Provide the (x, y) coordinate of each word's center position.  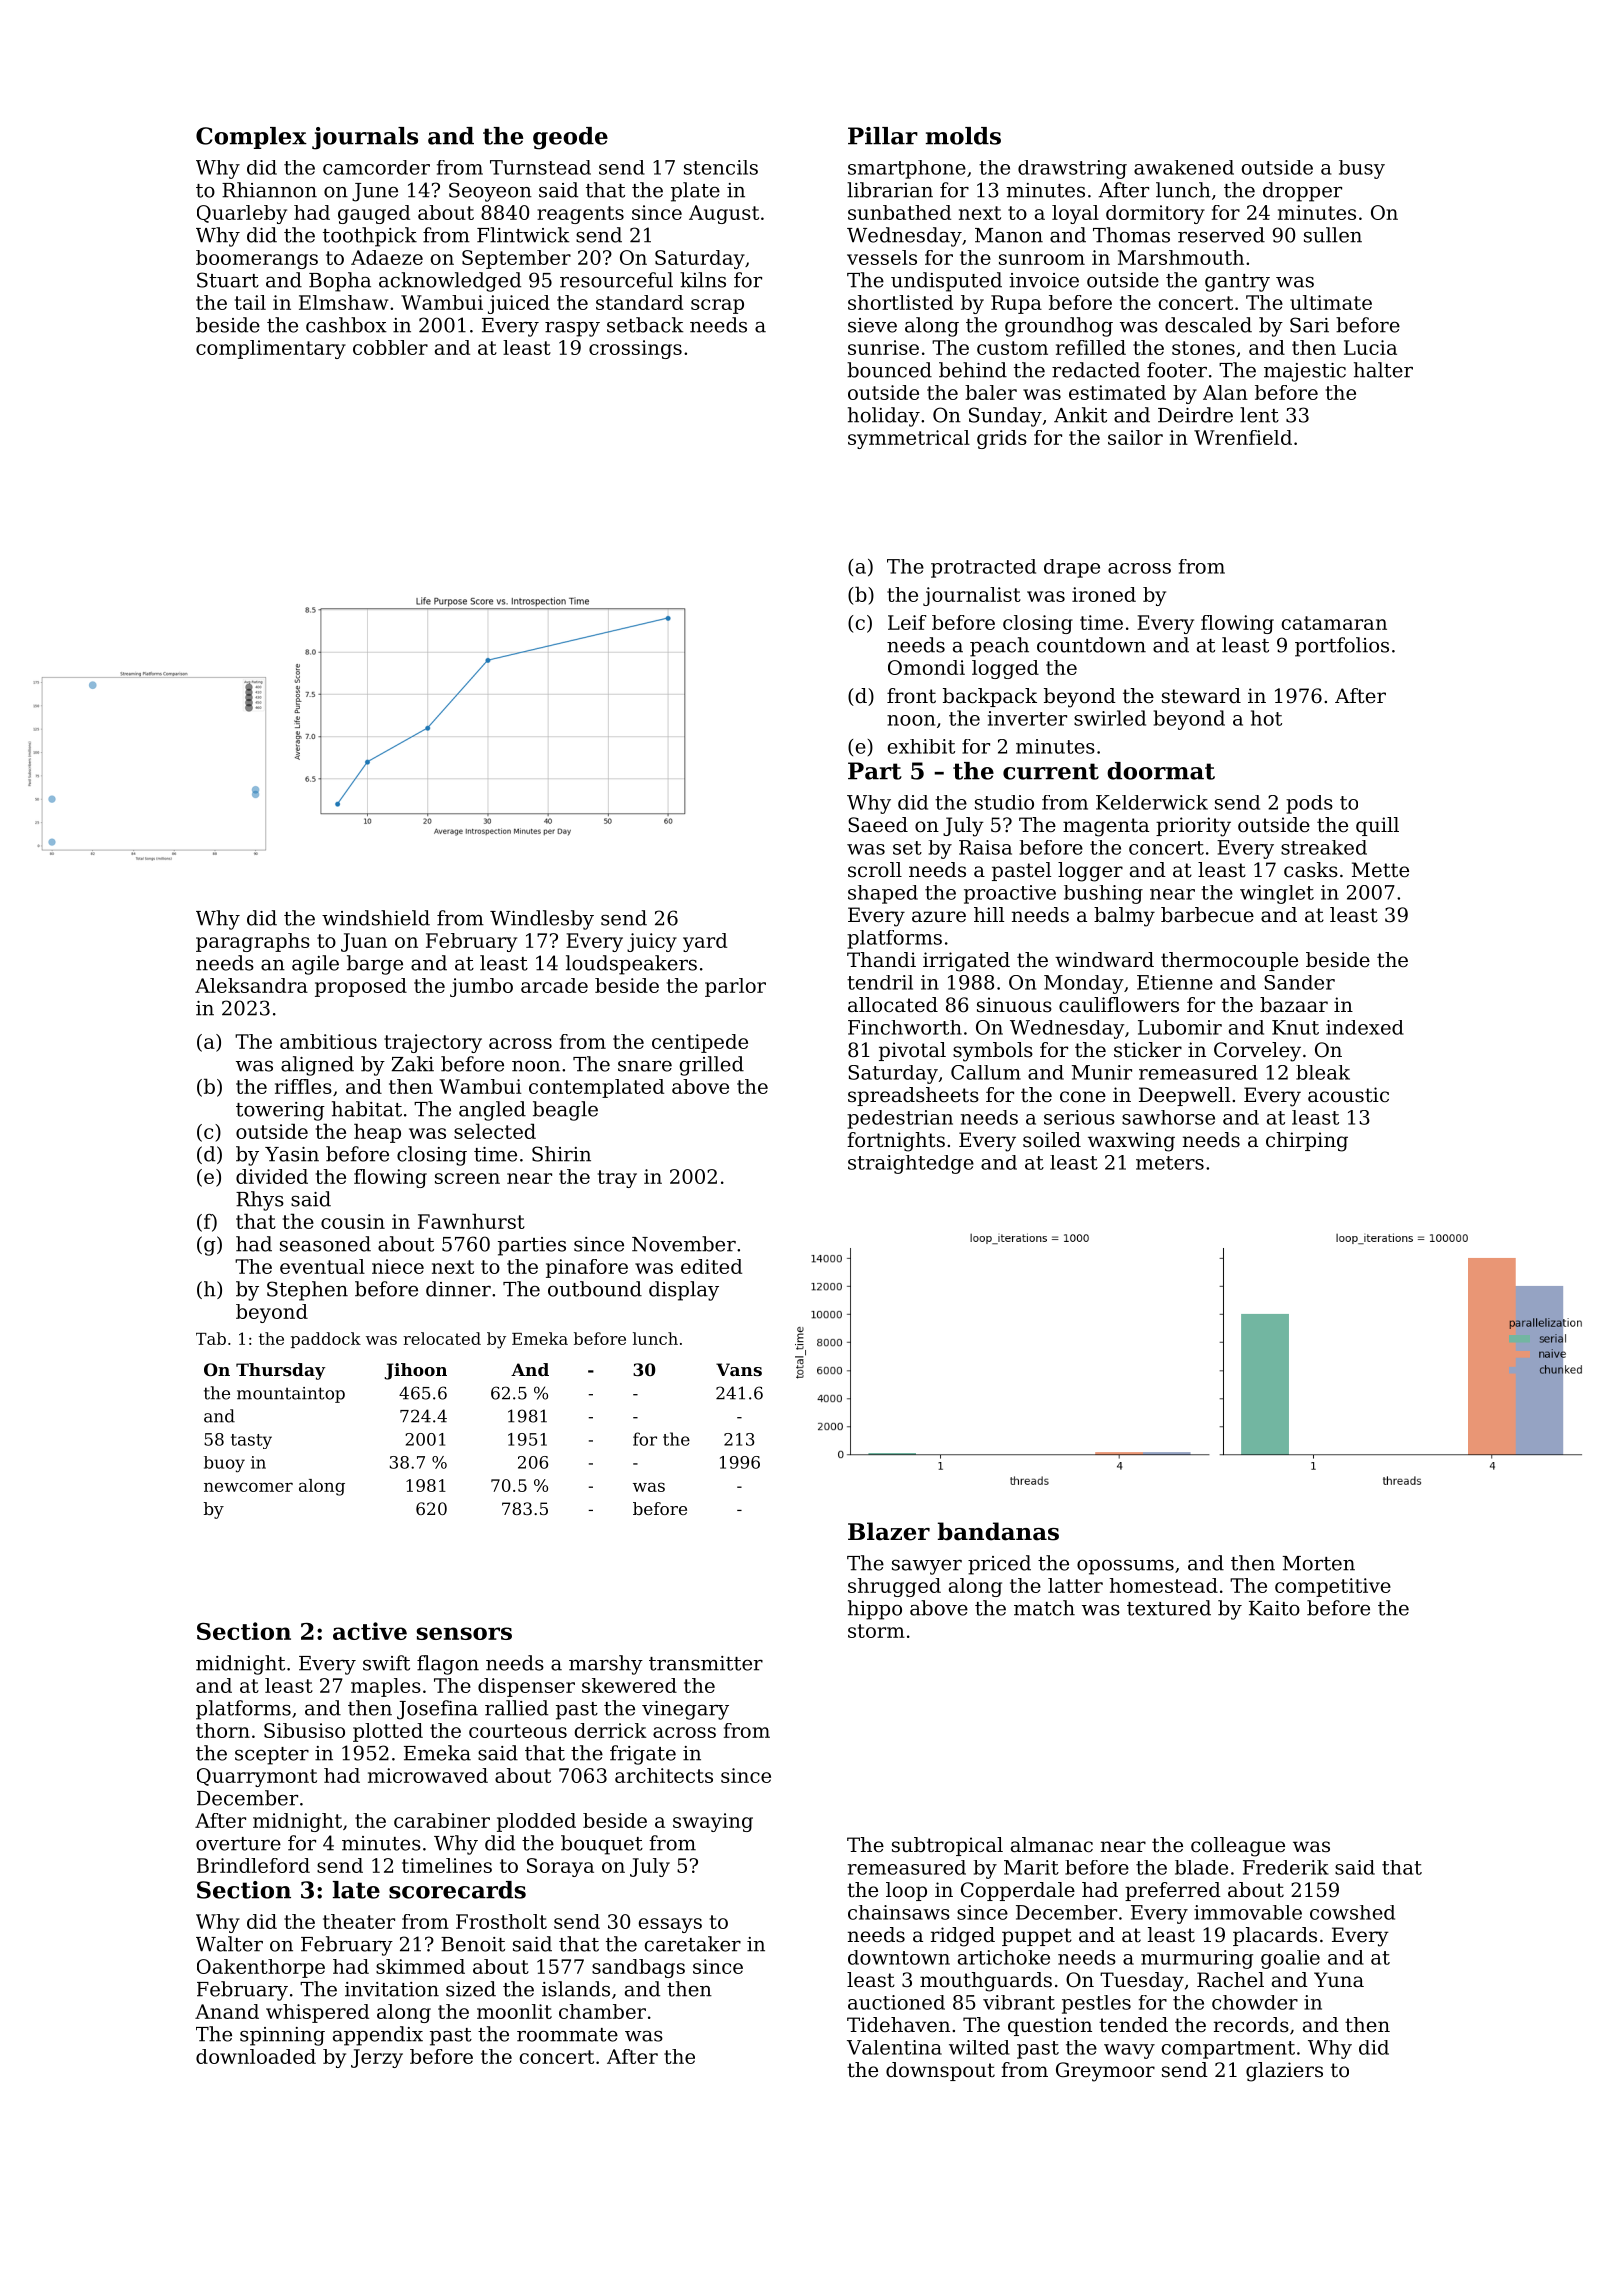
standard (639, 302)
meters (1170, 1163)
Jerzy (377, 2058)
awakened (1184, 167)
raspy (572, 329)
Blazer (889, 1531)
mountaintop (291, 1395)
